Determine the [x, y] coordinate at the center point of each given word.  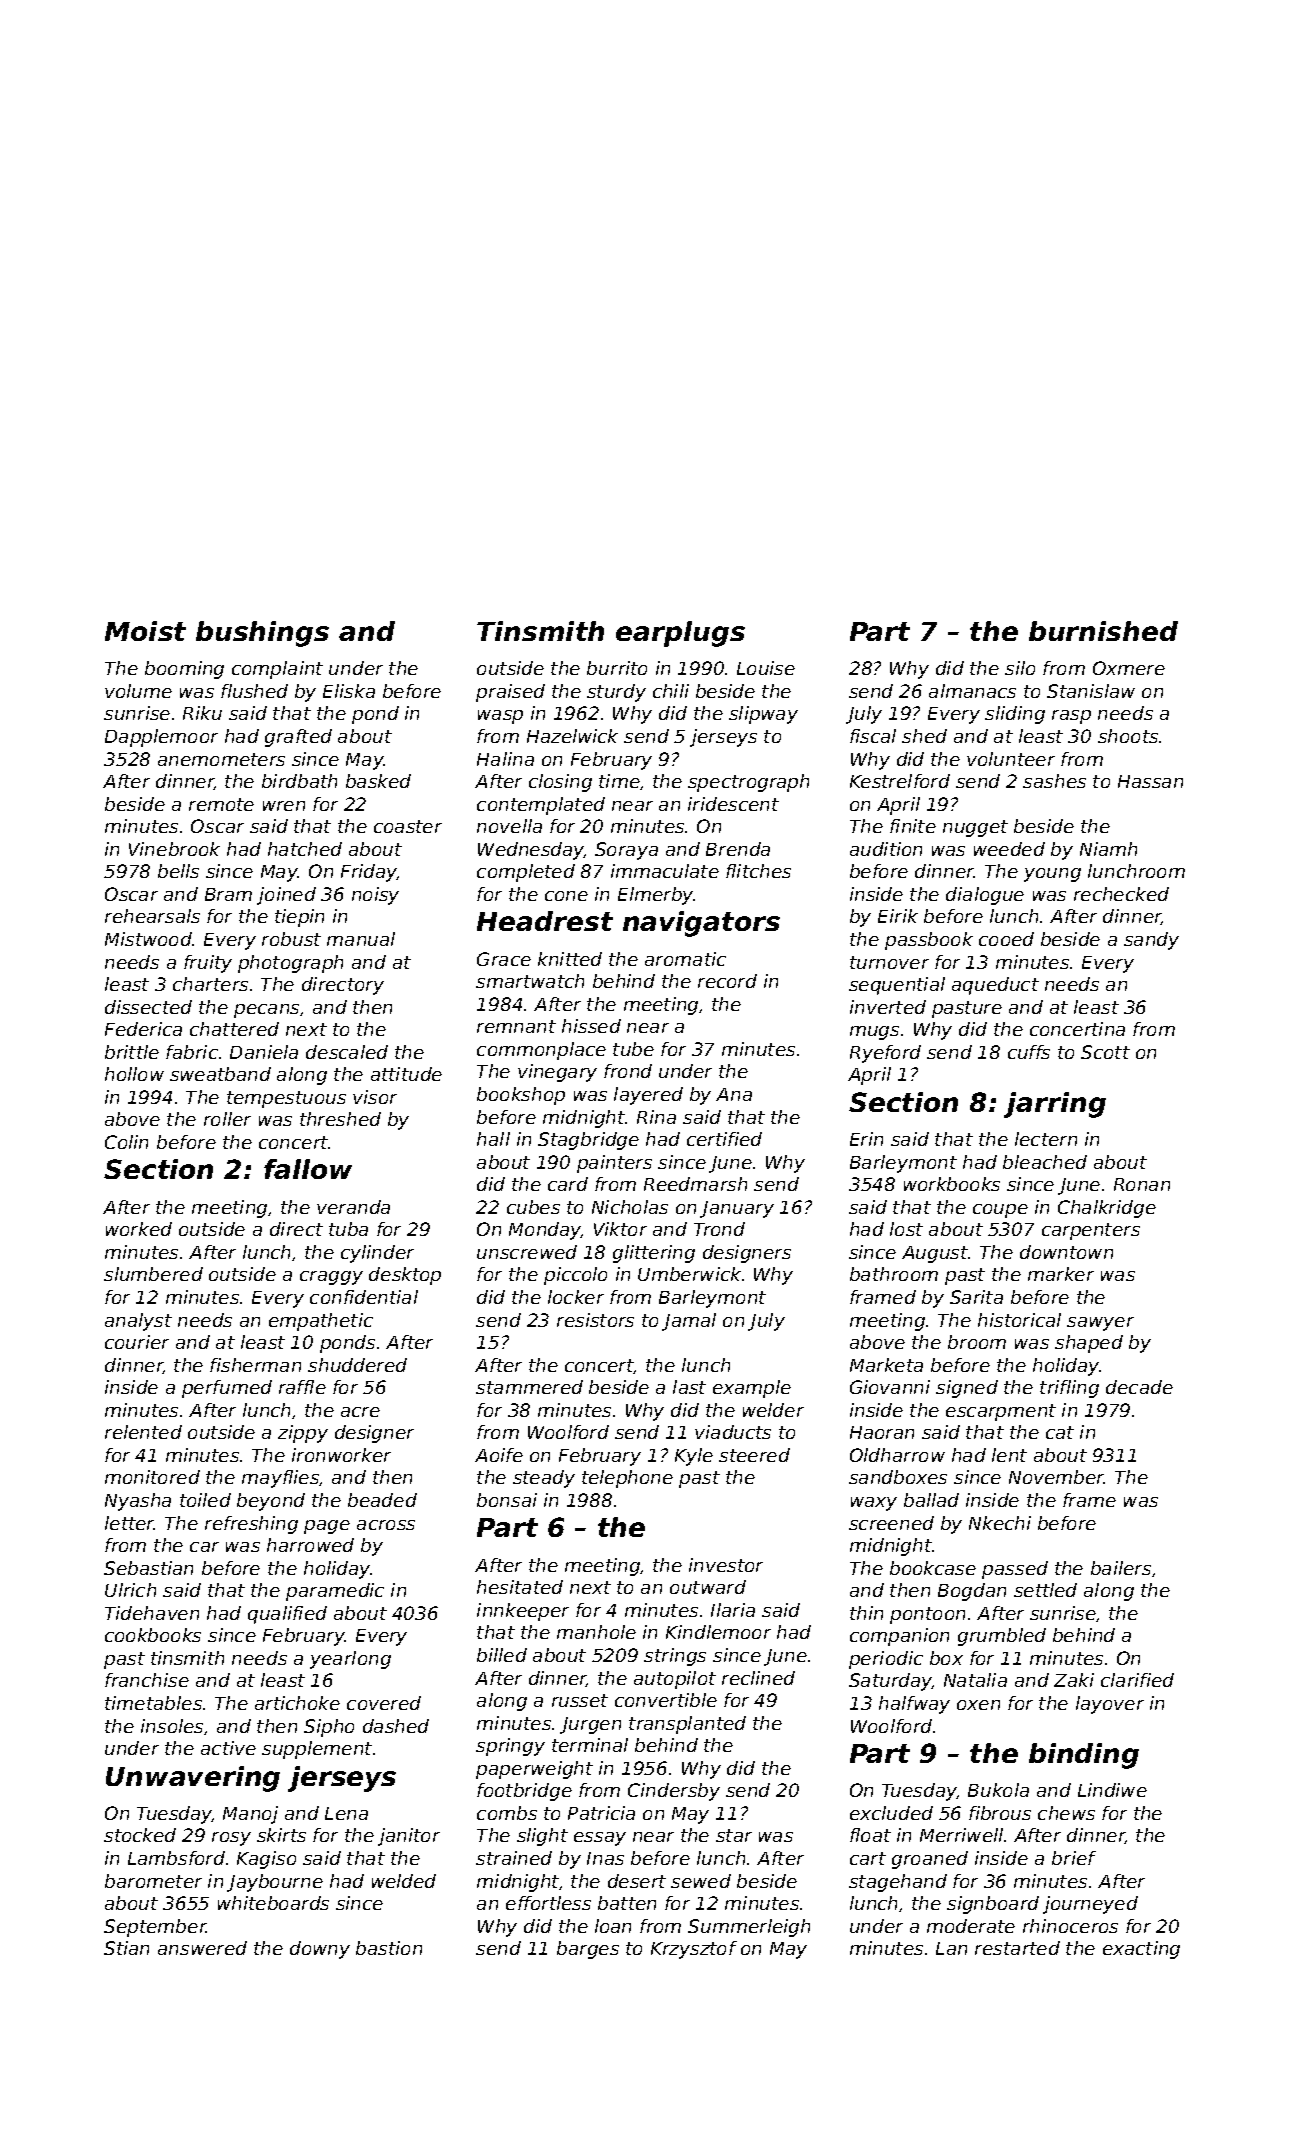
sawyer [1100, 1324]
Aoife [499, 1455]
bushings [262, 634]
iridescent [733, 804]
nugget [975, 828]
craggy [331, 1278]
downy [320, 1950]
